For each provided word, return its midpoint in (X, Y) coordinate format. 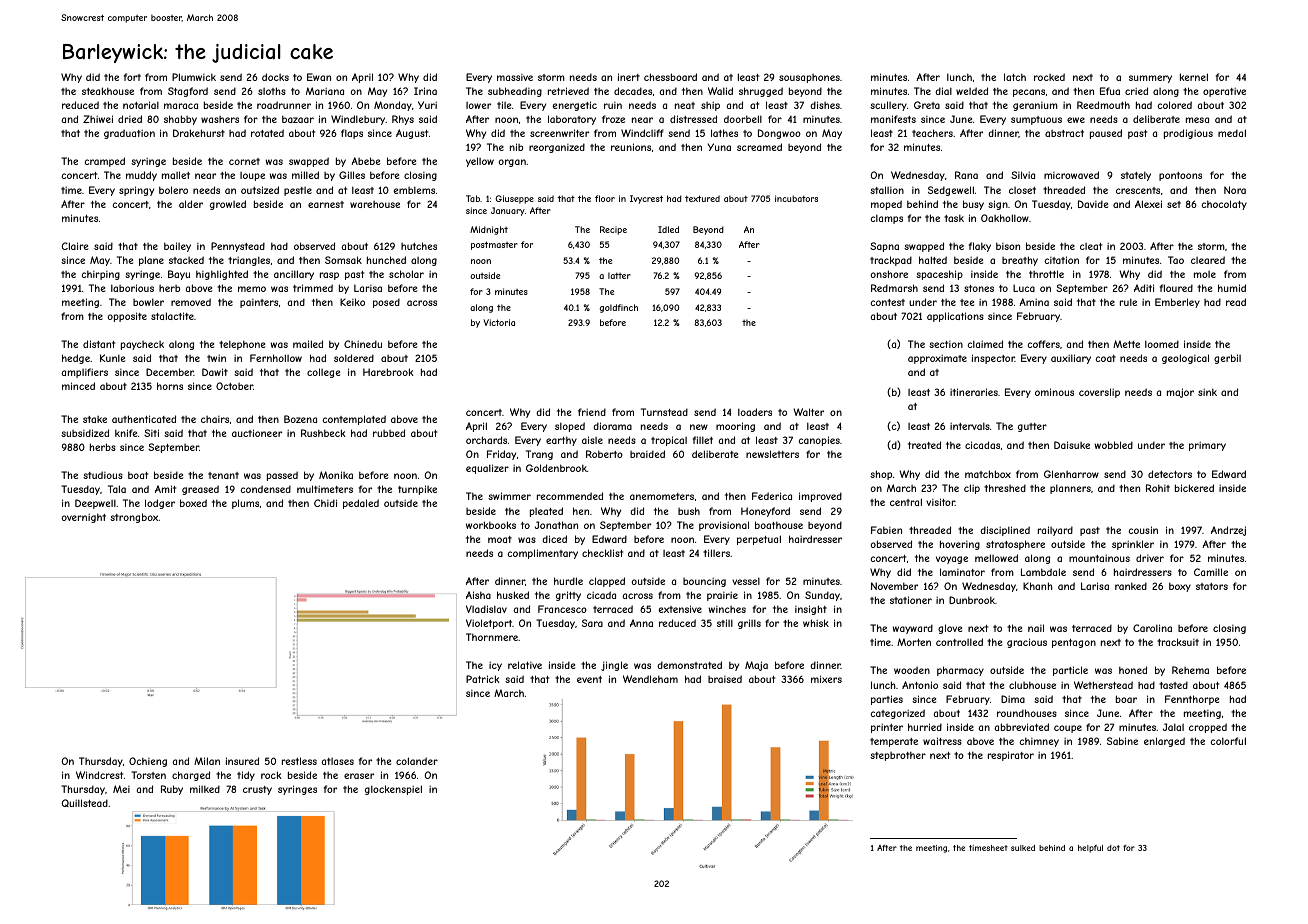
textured (702, 198)
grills (749, 624)
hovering (960, 545)
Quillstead (84, 803)
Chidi (325, 503)
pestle (298, 191)
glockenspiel (393, 790)
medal (1232, 133)
